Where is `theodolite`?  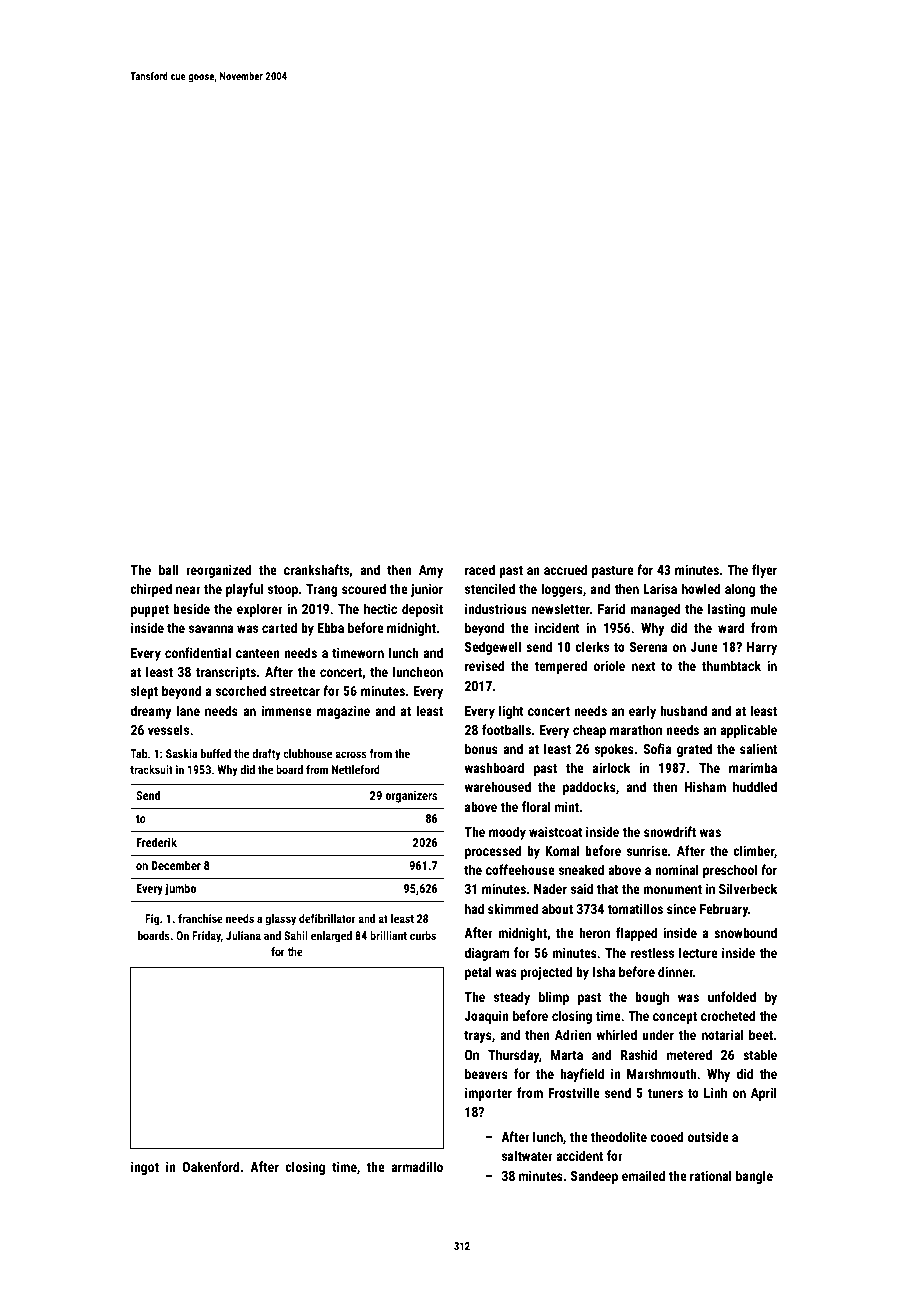 theodolite is located at coordinates (618, 1136).
